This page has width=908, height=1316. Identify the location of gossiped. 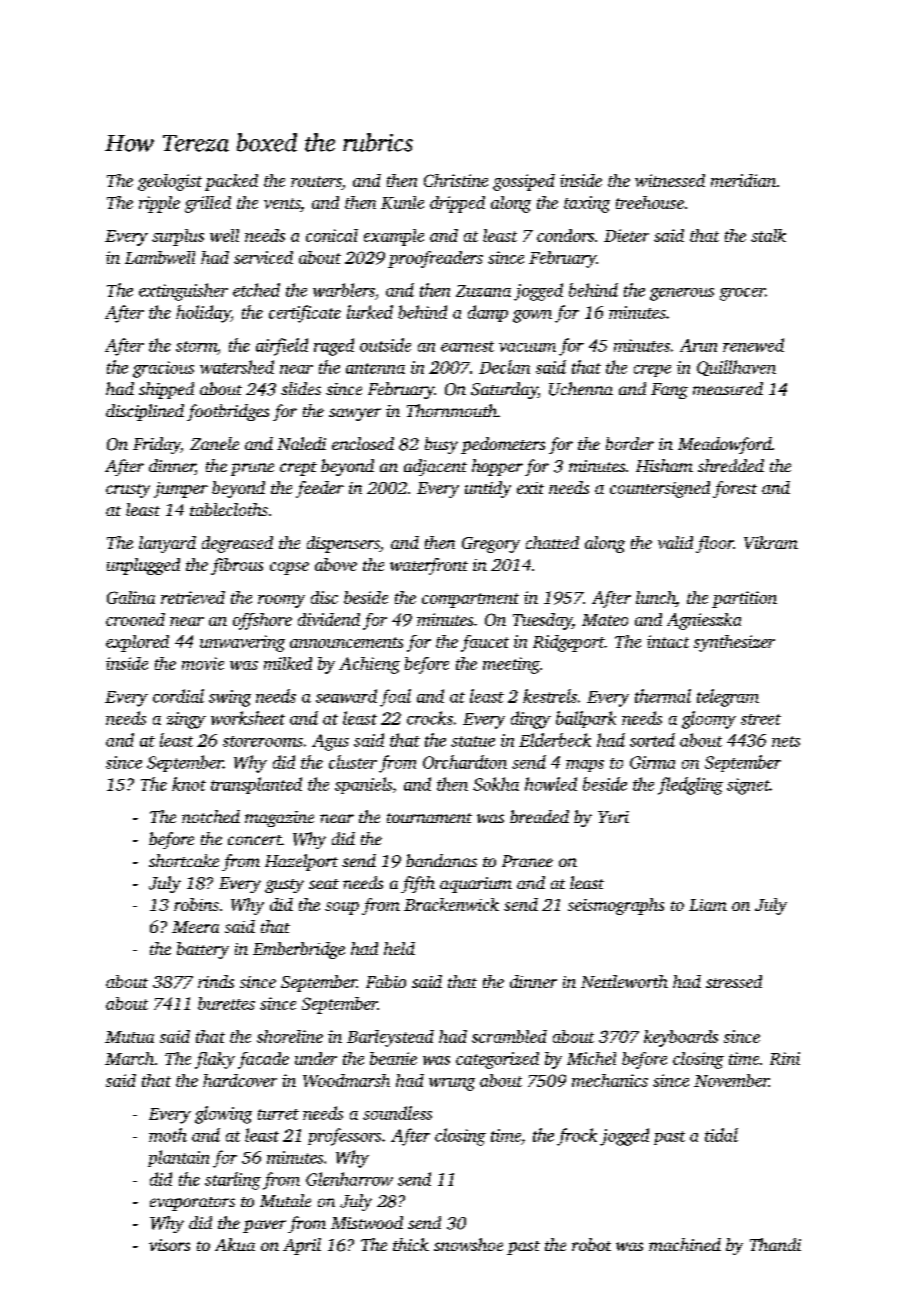
(524, 182).
